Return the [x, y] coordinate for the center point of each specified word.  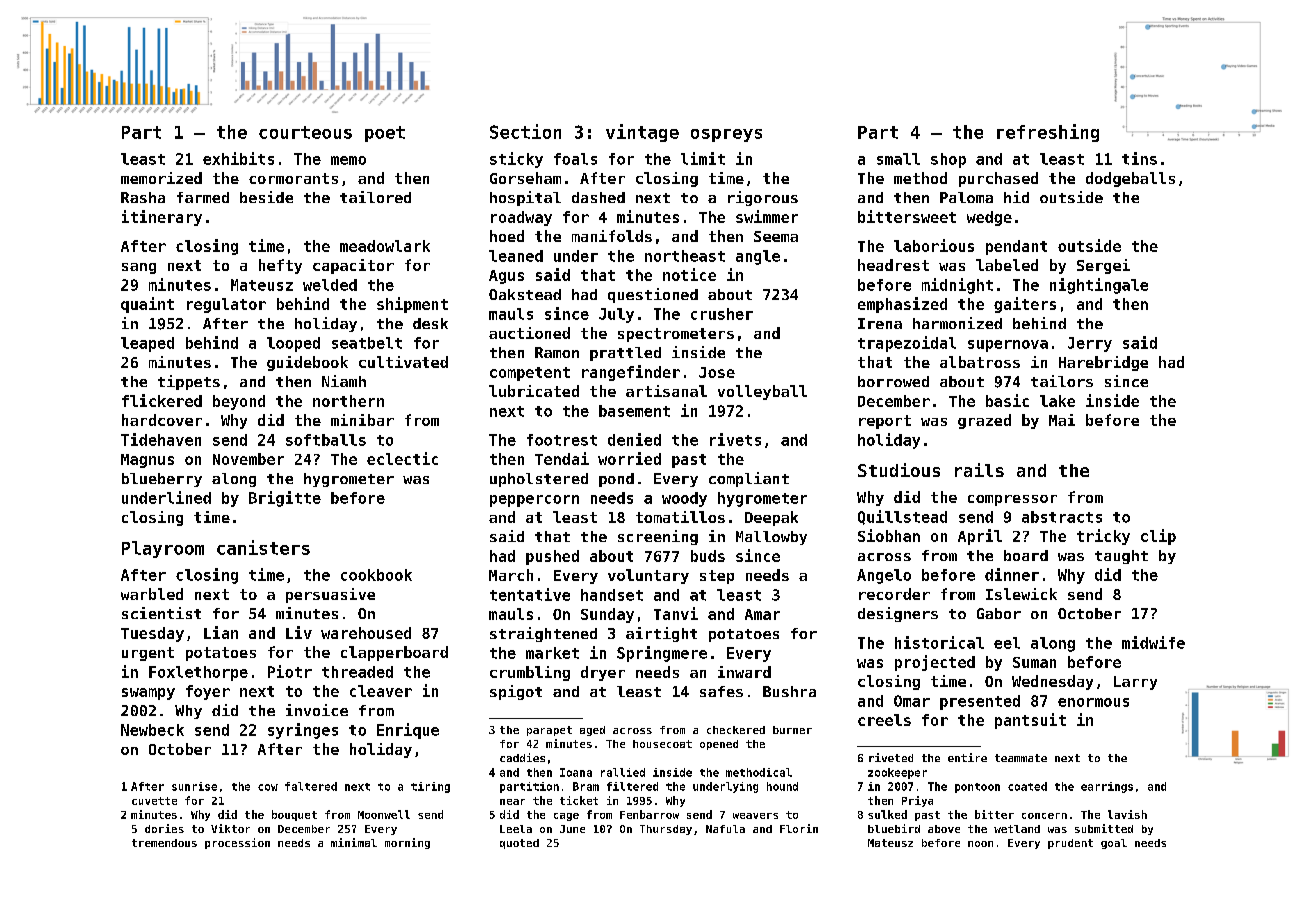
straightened [543, 634]
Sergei [1103, 266]
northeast [685, 256]
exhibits [238, 158]
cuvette [154, 801]
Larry [1135, 683]
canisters [263, 547]
